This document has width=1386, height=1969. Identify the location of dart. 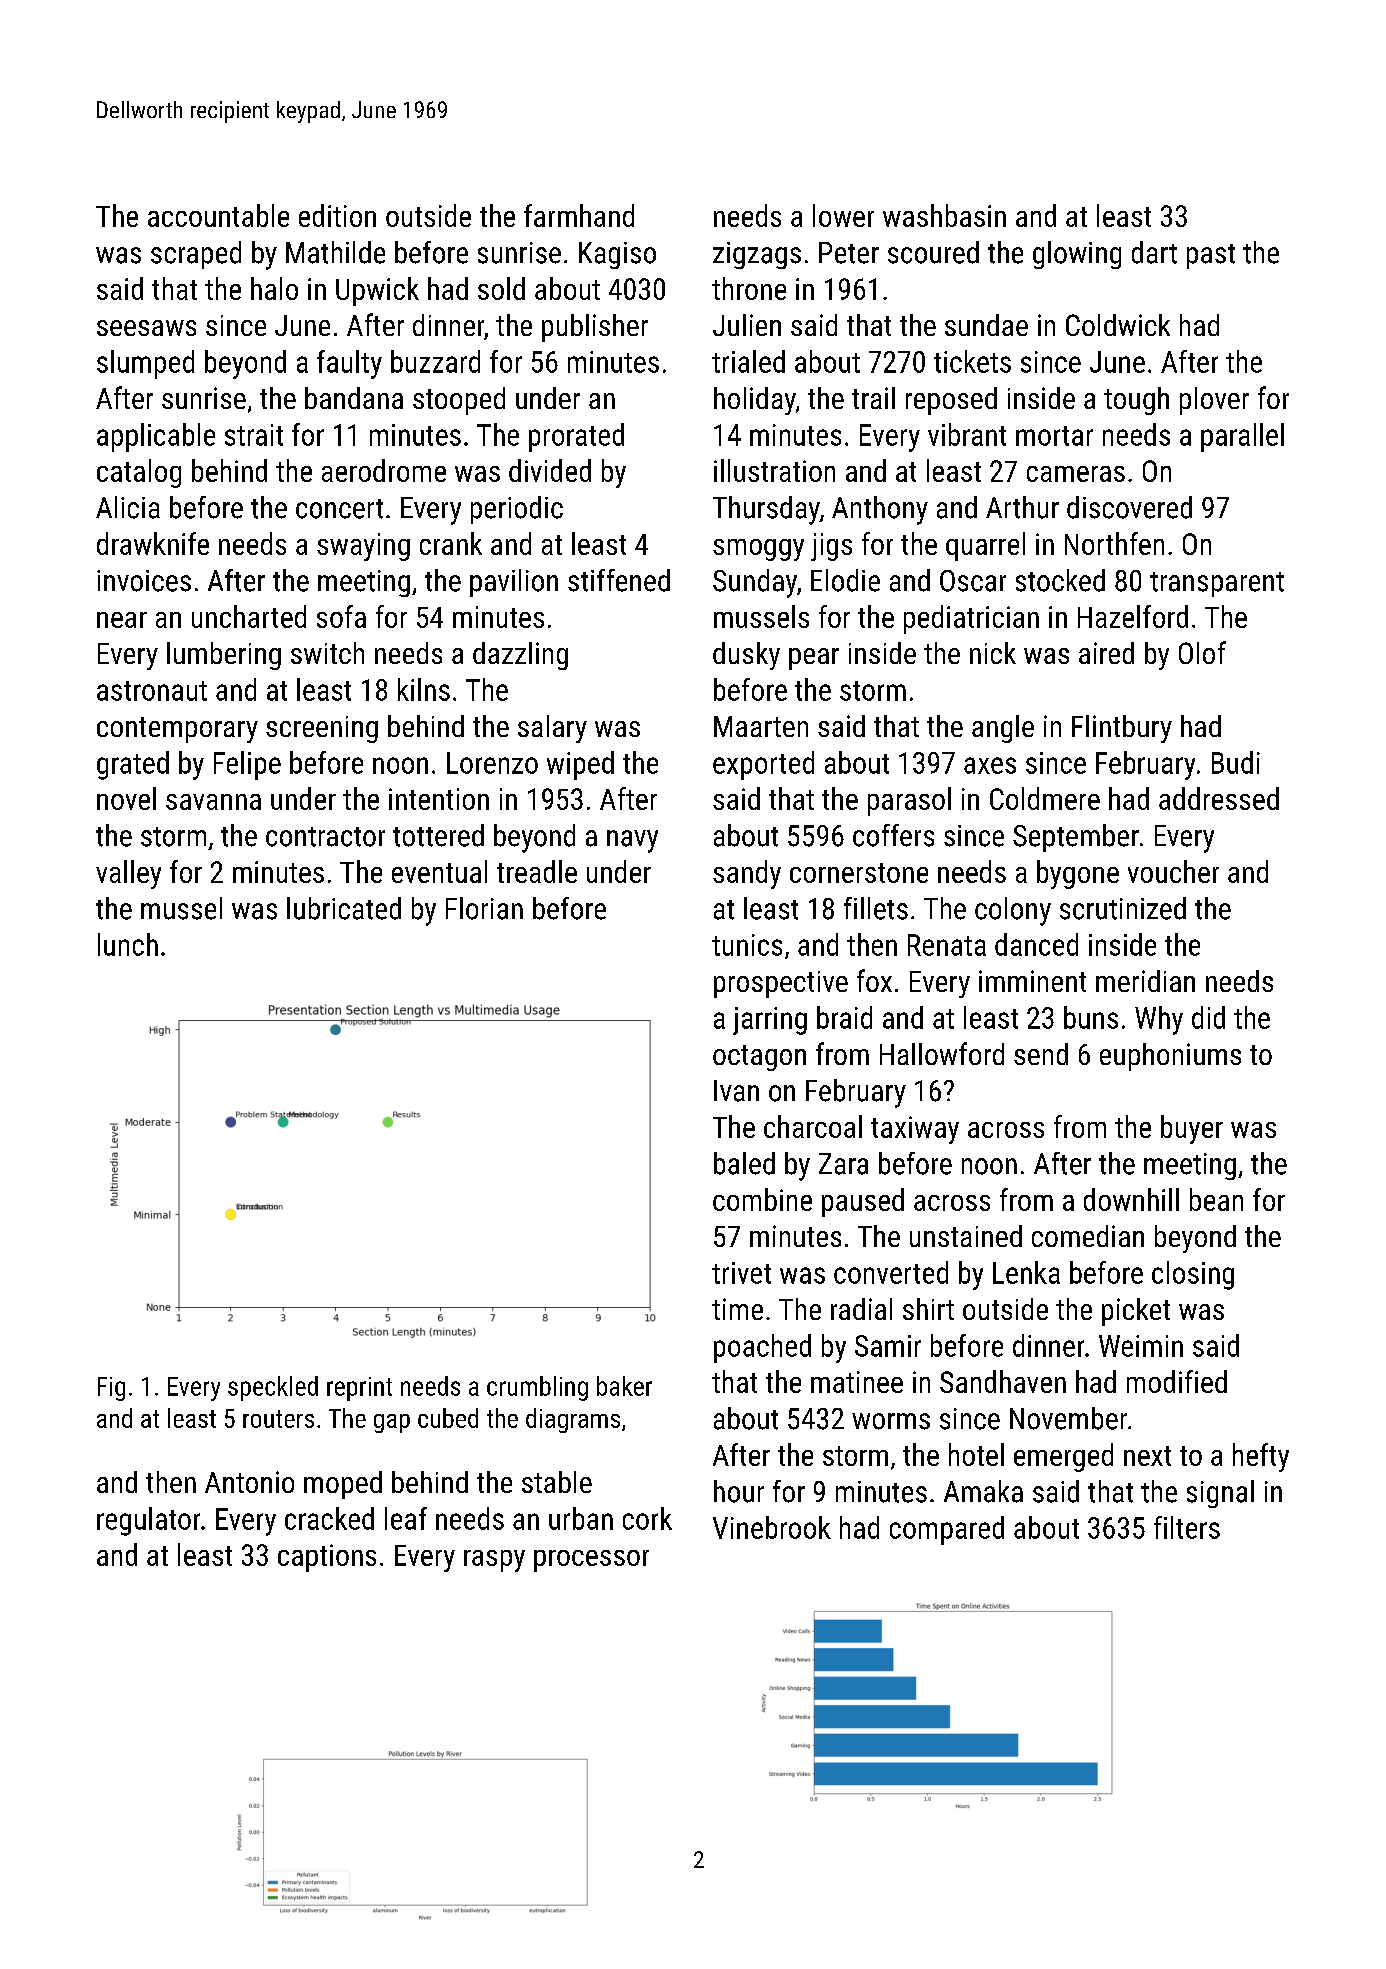
(1154, 252).
